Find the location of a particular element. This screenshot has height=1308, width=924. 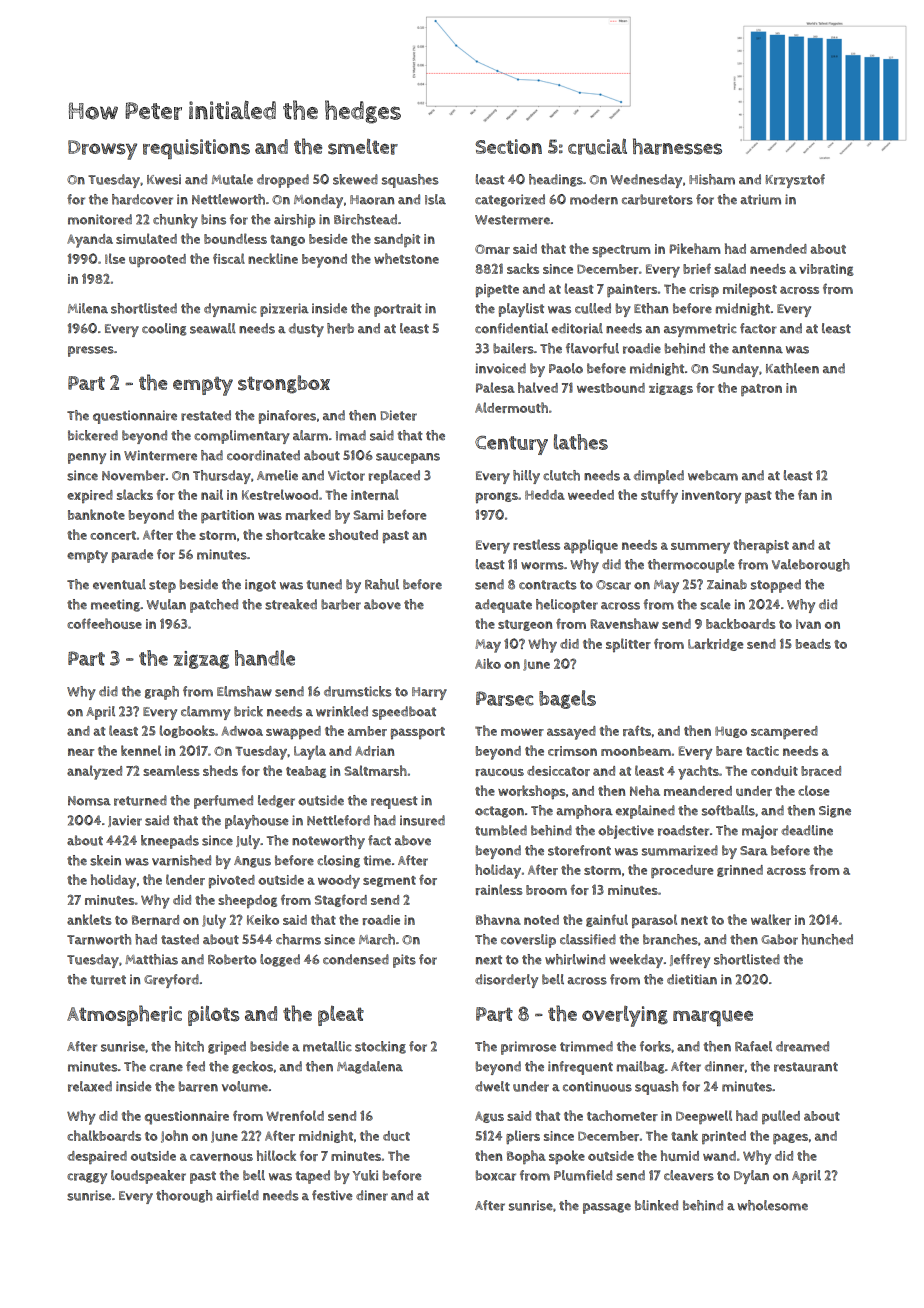

boundless is located at coordinates (235, 238).
